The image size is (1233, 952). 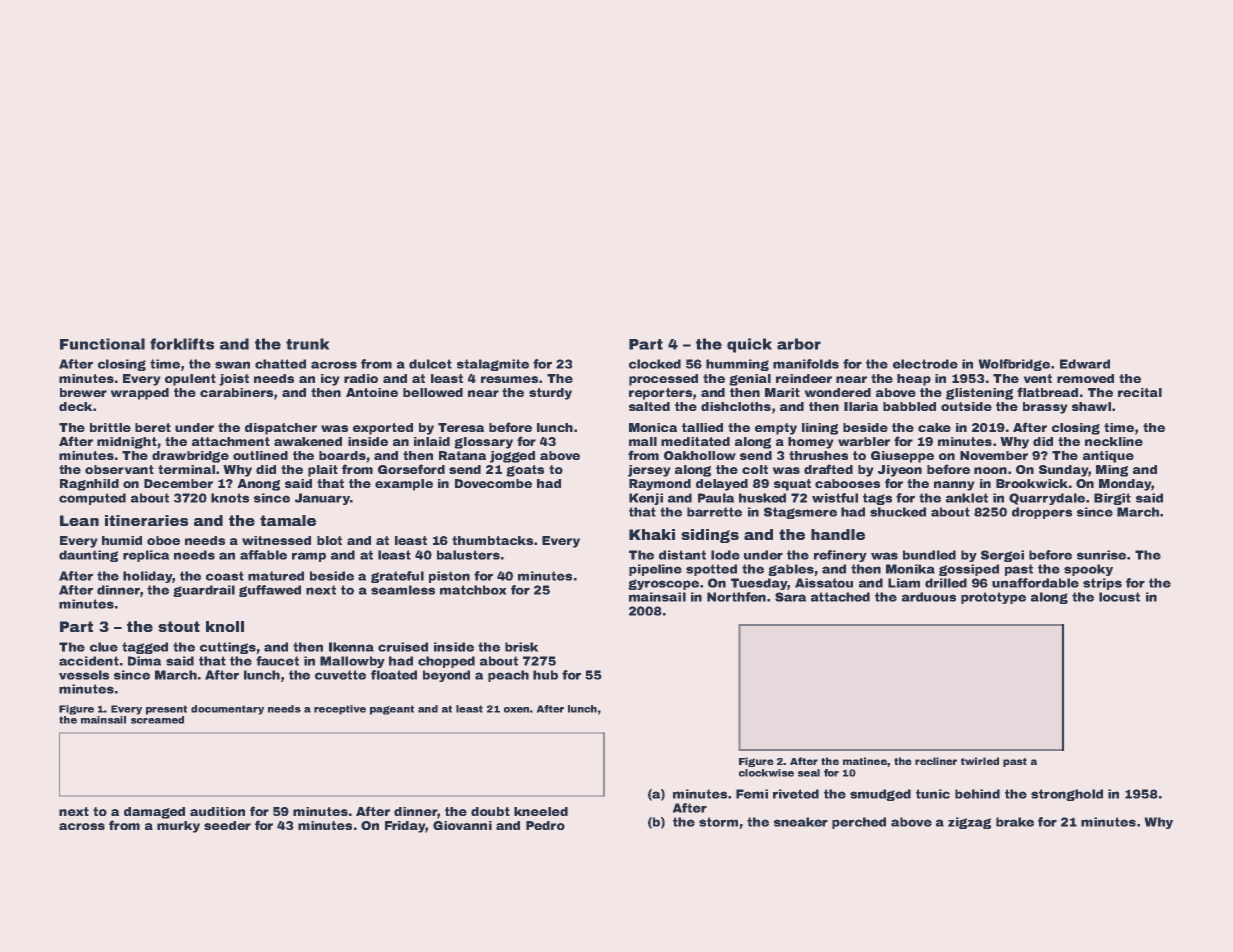 I want to click on Monica, so click(x=653, y=427).
